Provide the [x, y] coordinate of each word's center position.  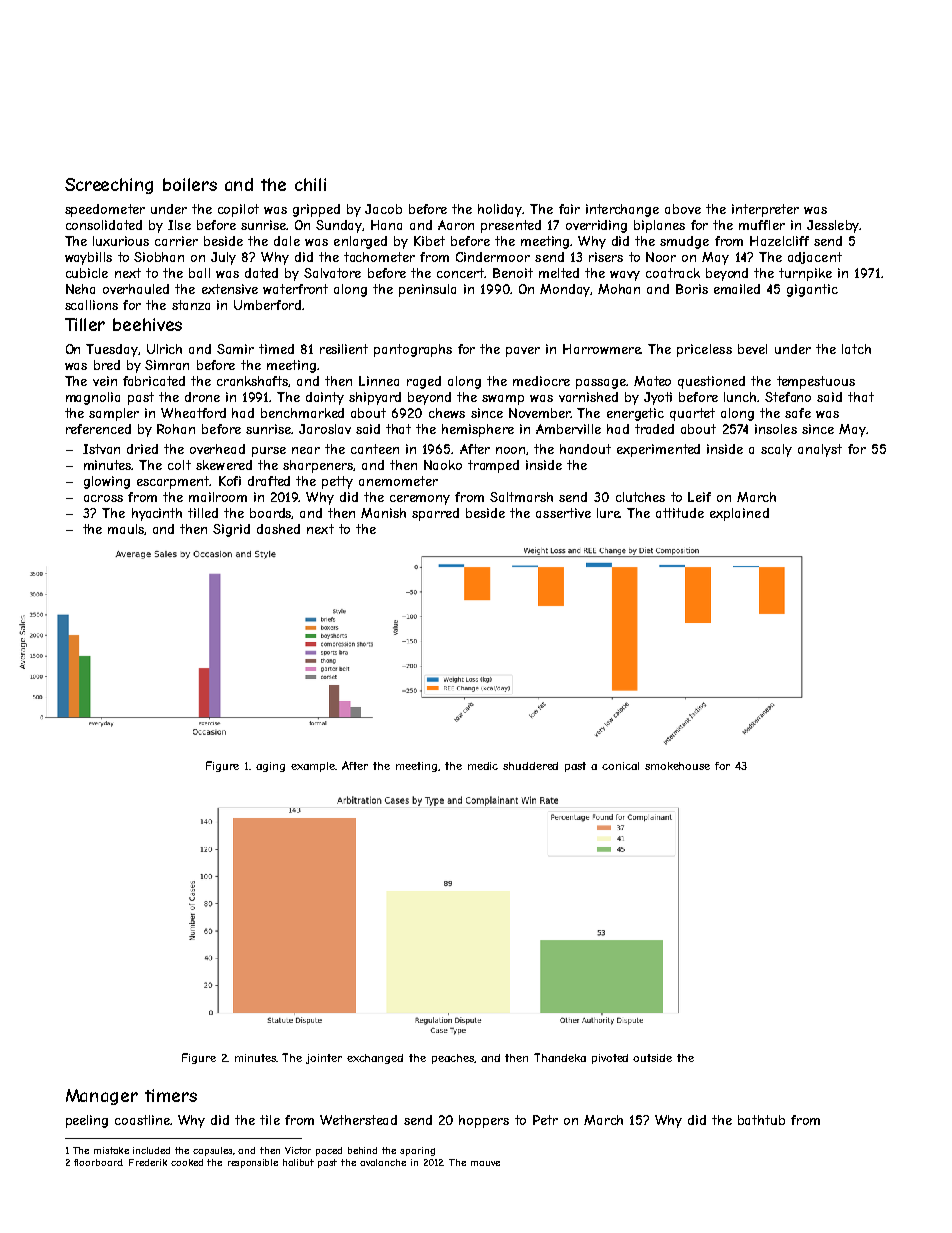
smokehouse [677, 766]
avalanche [383, 1162]
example [313, 767]
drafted [269, 481]
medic [483, 766]
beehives [147, 324]
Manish [383, 513]
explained [739, 514]
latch [856, 349]
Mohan [619, 289]
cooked [187, 1162]
